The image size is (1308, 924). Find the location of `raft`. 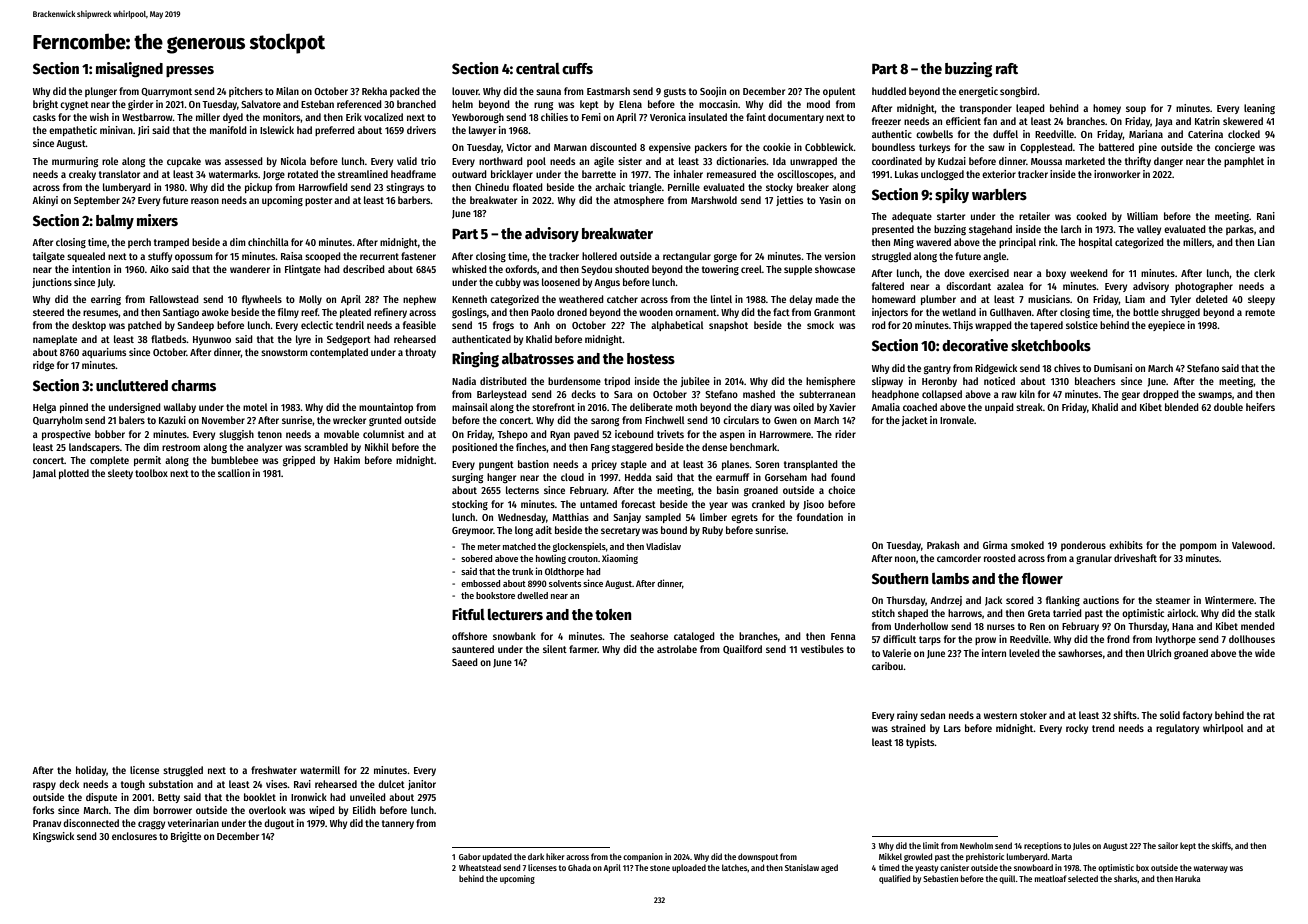

raft is located at coordinates (1007, 68).
